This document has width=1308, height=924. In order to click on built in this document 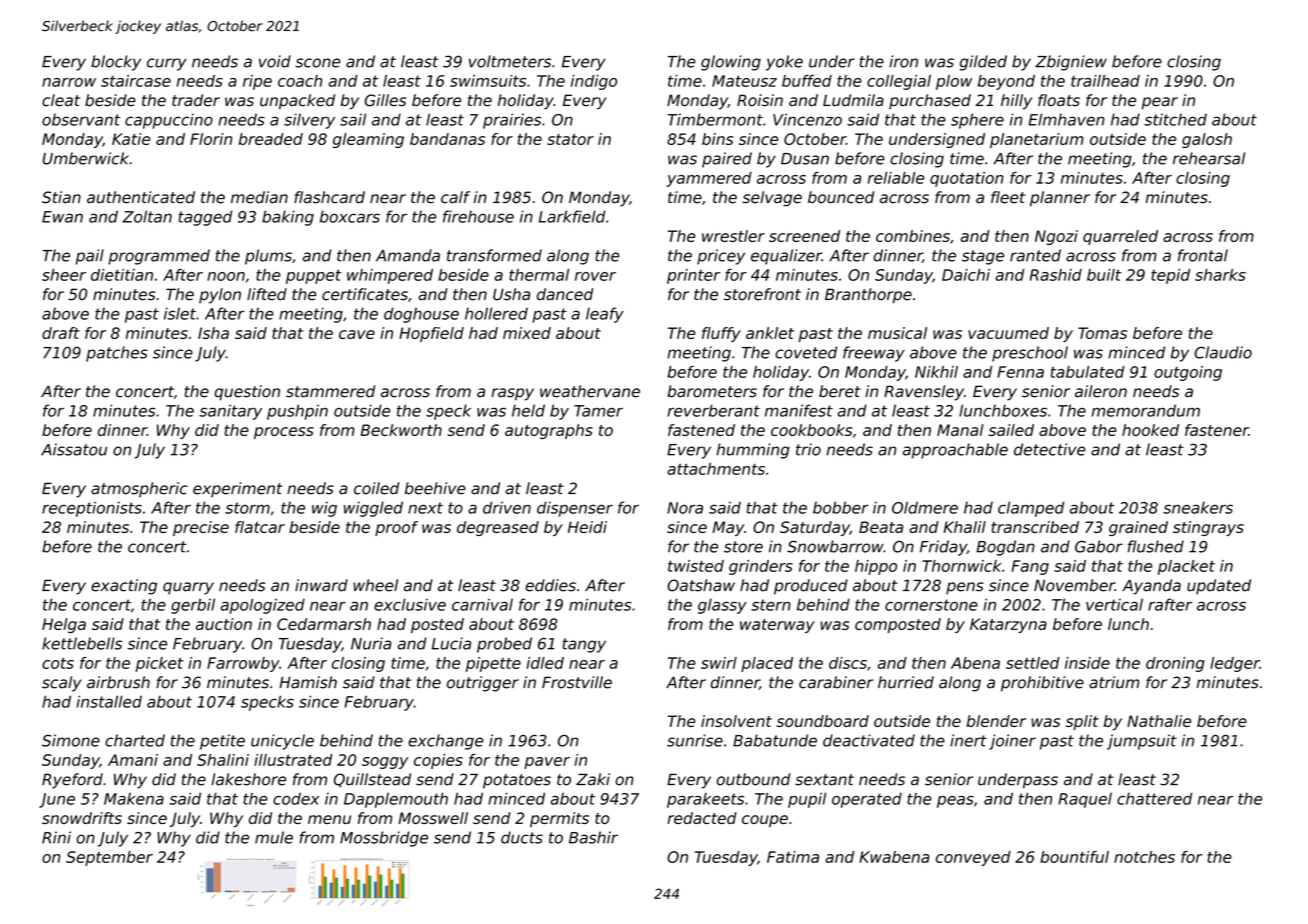, I will do `click(1104, 275)`.
